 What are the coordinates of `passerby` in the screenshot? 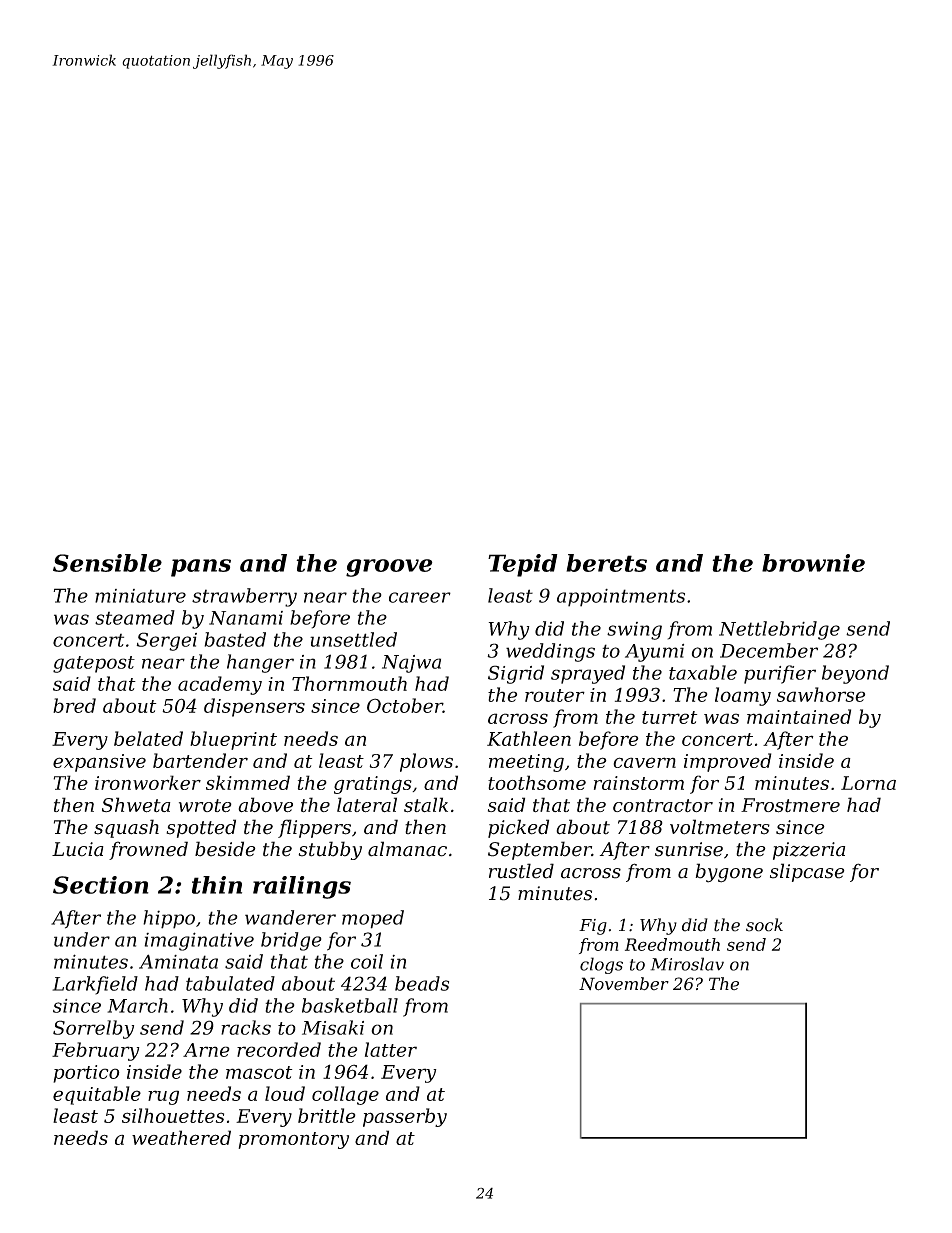 It's located at (405, 1117).
